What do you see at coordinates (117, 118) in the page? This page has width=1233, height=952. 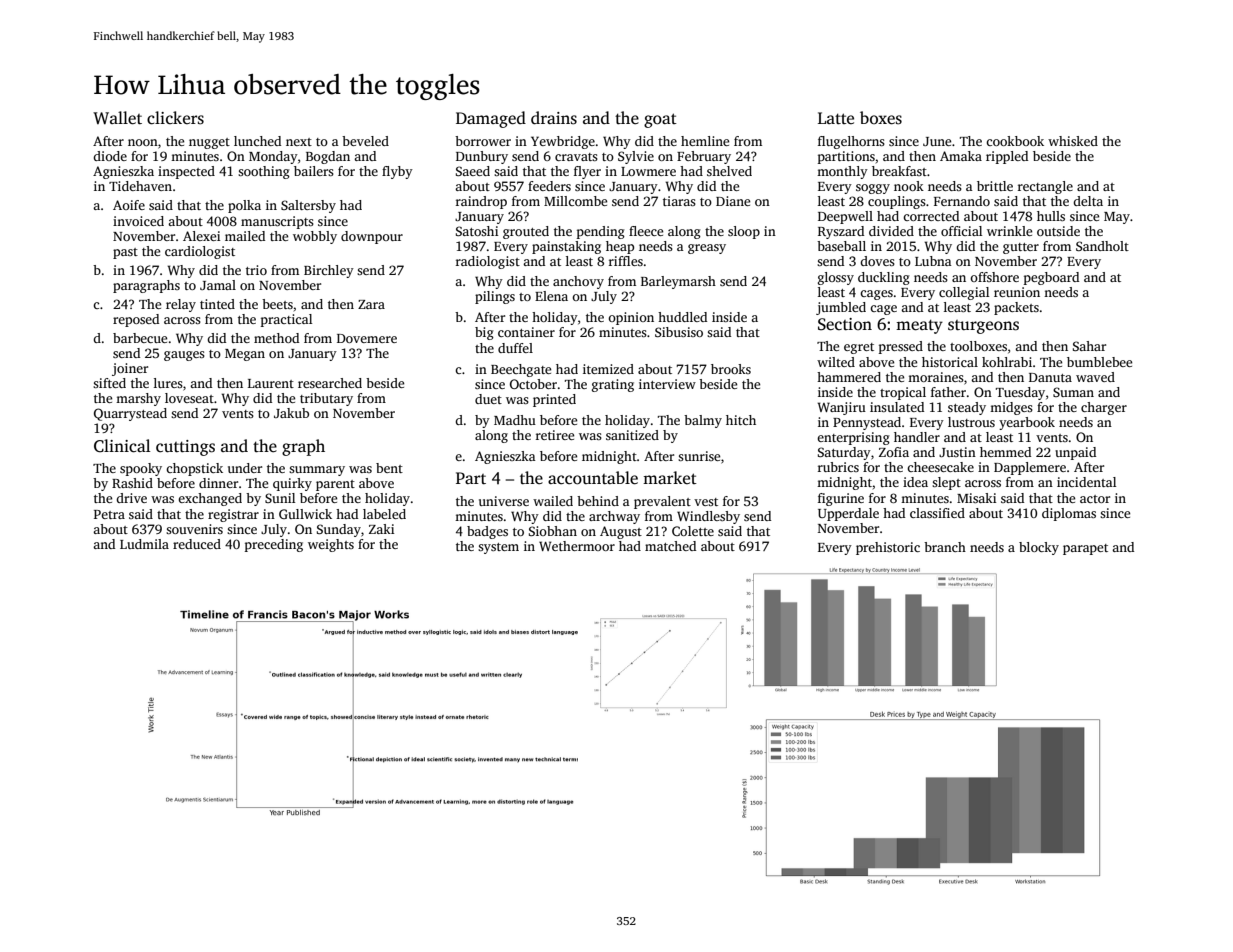 I see `Wallet` at bounding box center [117, 118].
